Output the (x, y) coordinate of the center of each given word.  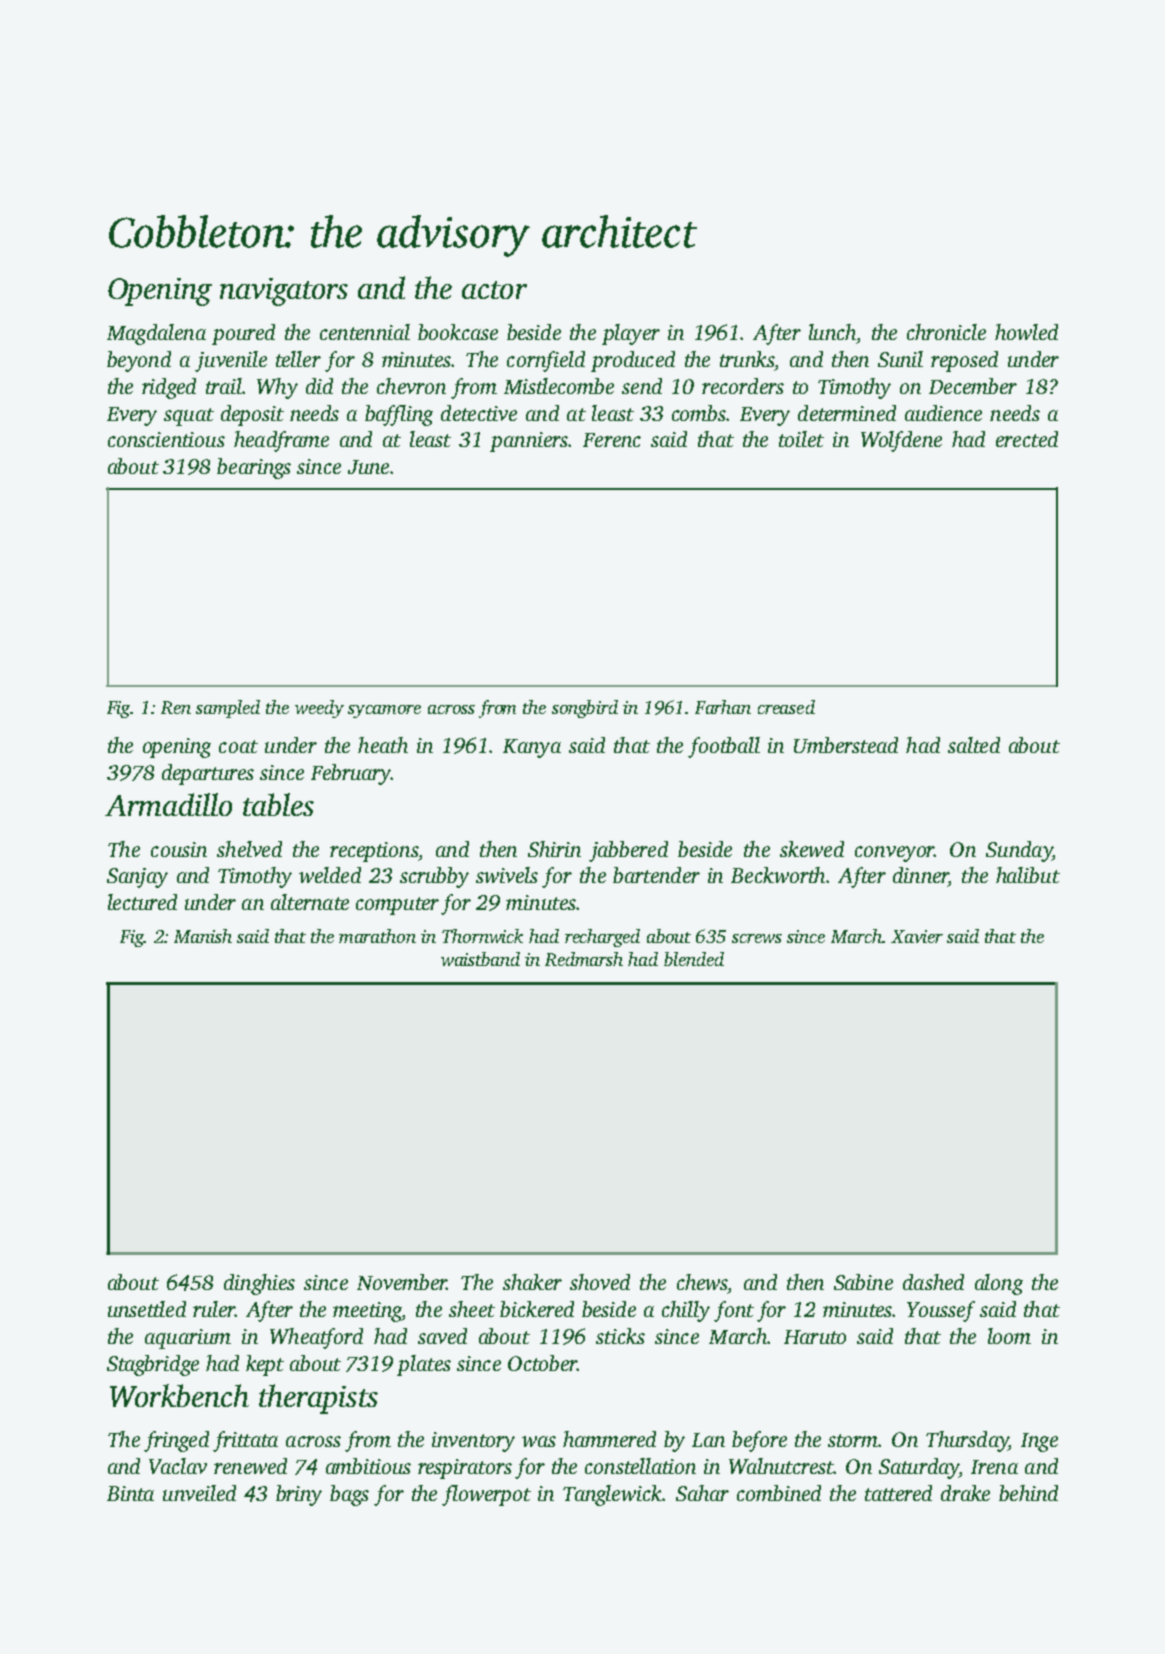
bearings (254, 468)
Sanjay (137, 878)
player (631, 334)
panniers (529, 442)
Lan (708, 1440)
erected (1027, 439)
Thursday (967, 1441)
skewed (812, 849)
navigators (284, 292)
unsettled (147, 1309)
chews (702, 1282)
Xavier (917, 936)
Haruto (815, 1337)
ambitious (368, 1466)
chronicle (946, 332)
